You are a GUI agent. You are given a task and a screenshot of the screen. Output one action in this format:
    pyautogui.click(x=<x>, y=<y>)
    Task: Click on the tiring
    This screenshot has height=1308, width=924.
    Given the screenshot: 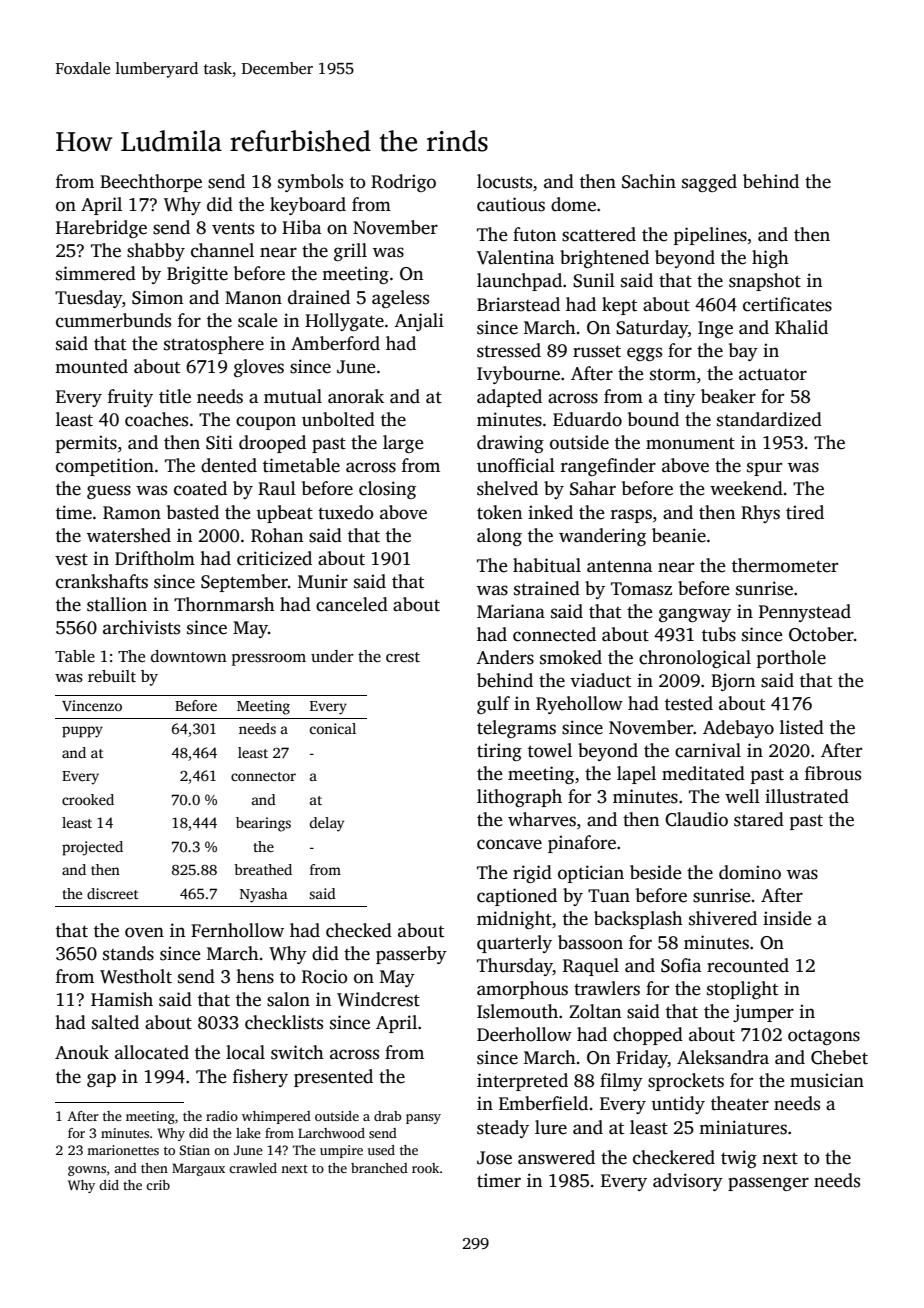 What is the action you would take?
    pyautogui.click(x=499, y=752)
